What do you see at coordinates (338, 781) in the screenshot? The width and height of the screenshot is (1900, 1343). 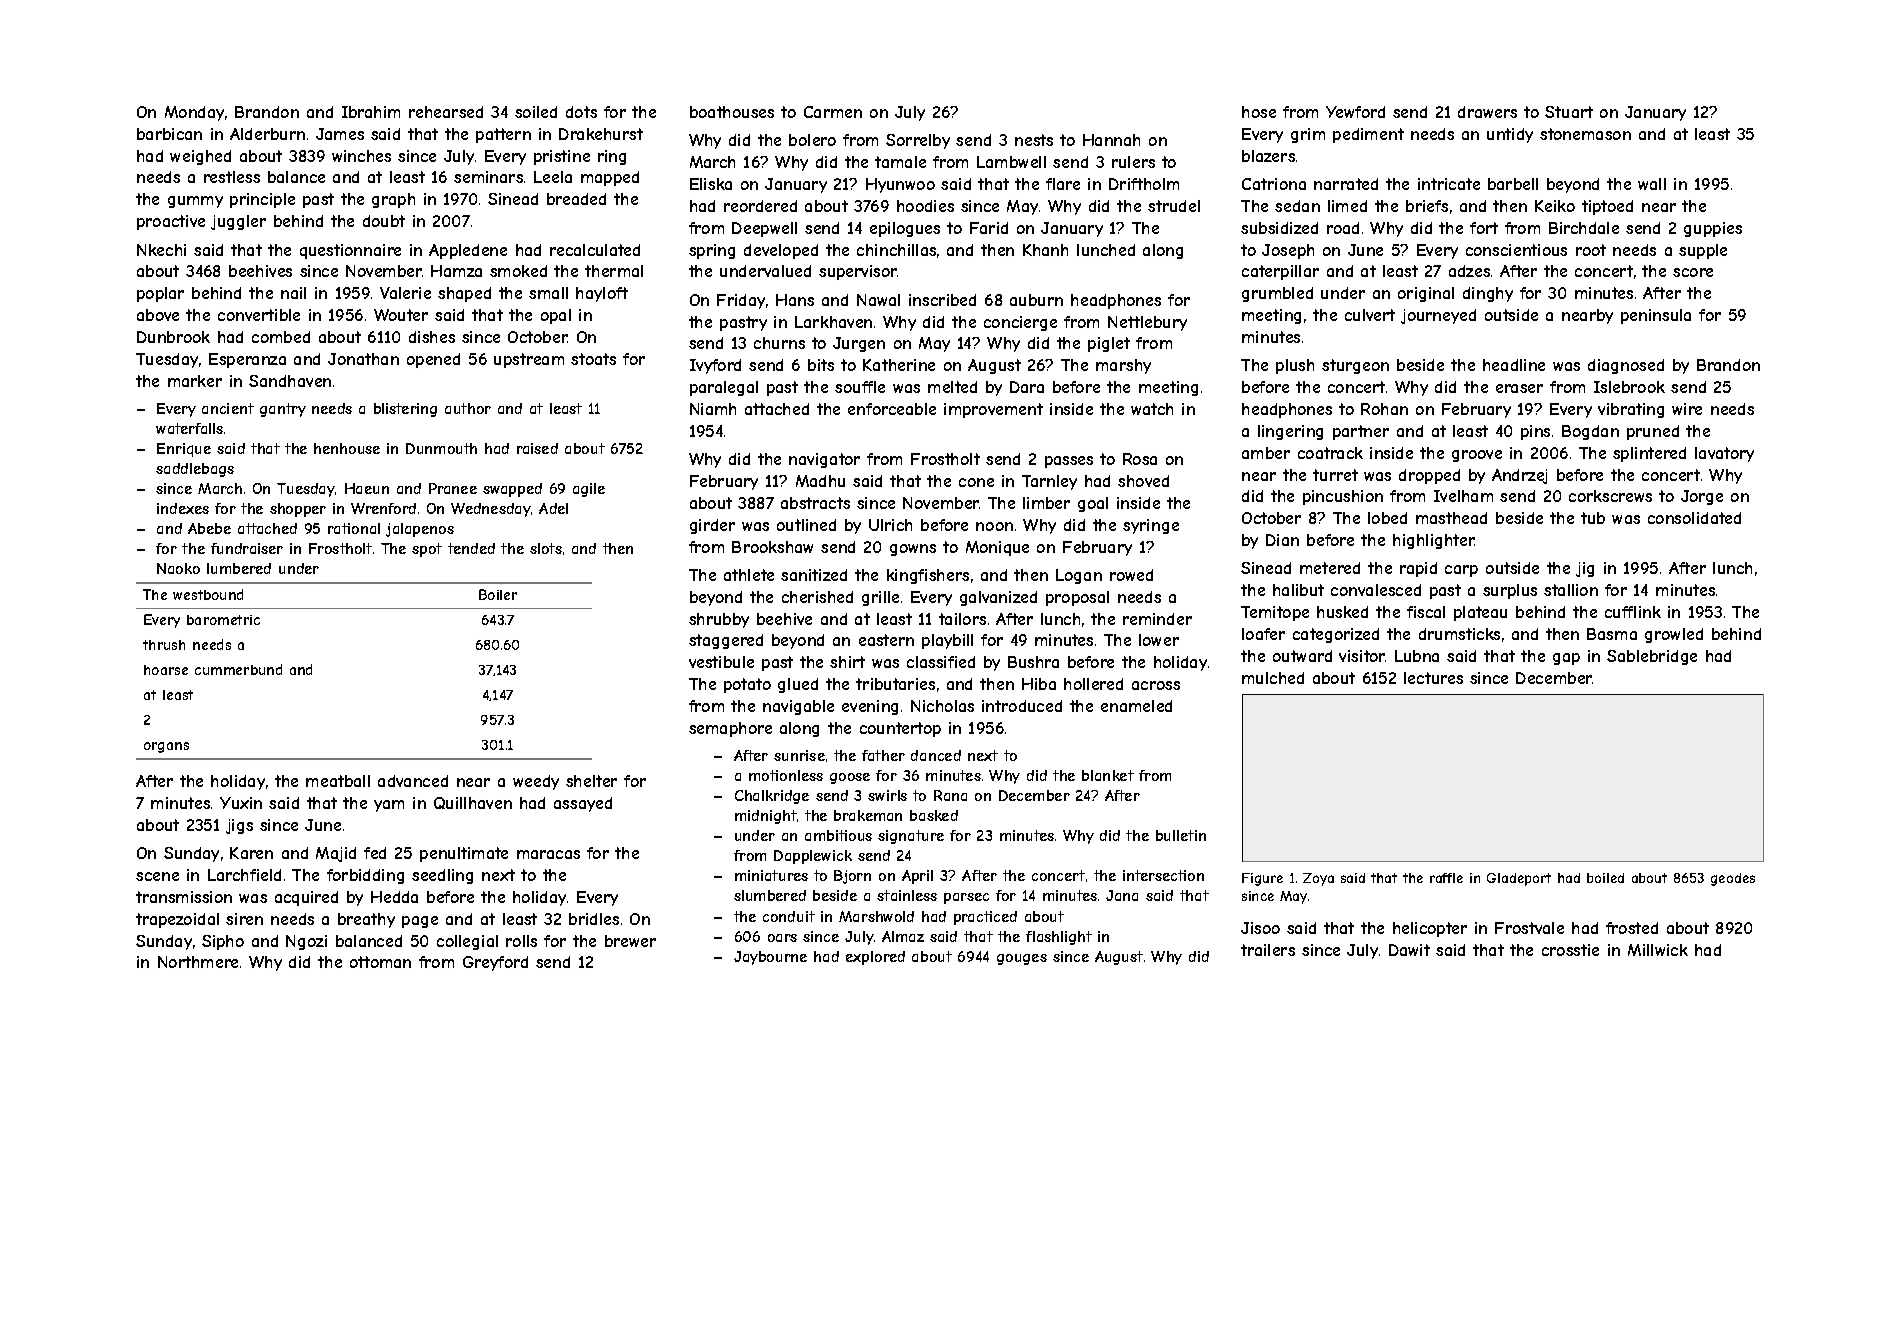 I see `meatball` at bounding box center [338, 781].
